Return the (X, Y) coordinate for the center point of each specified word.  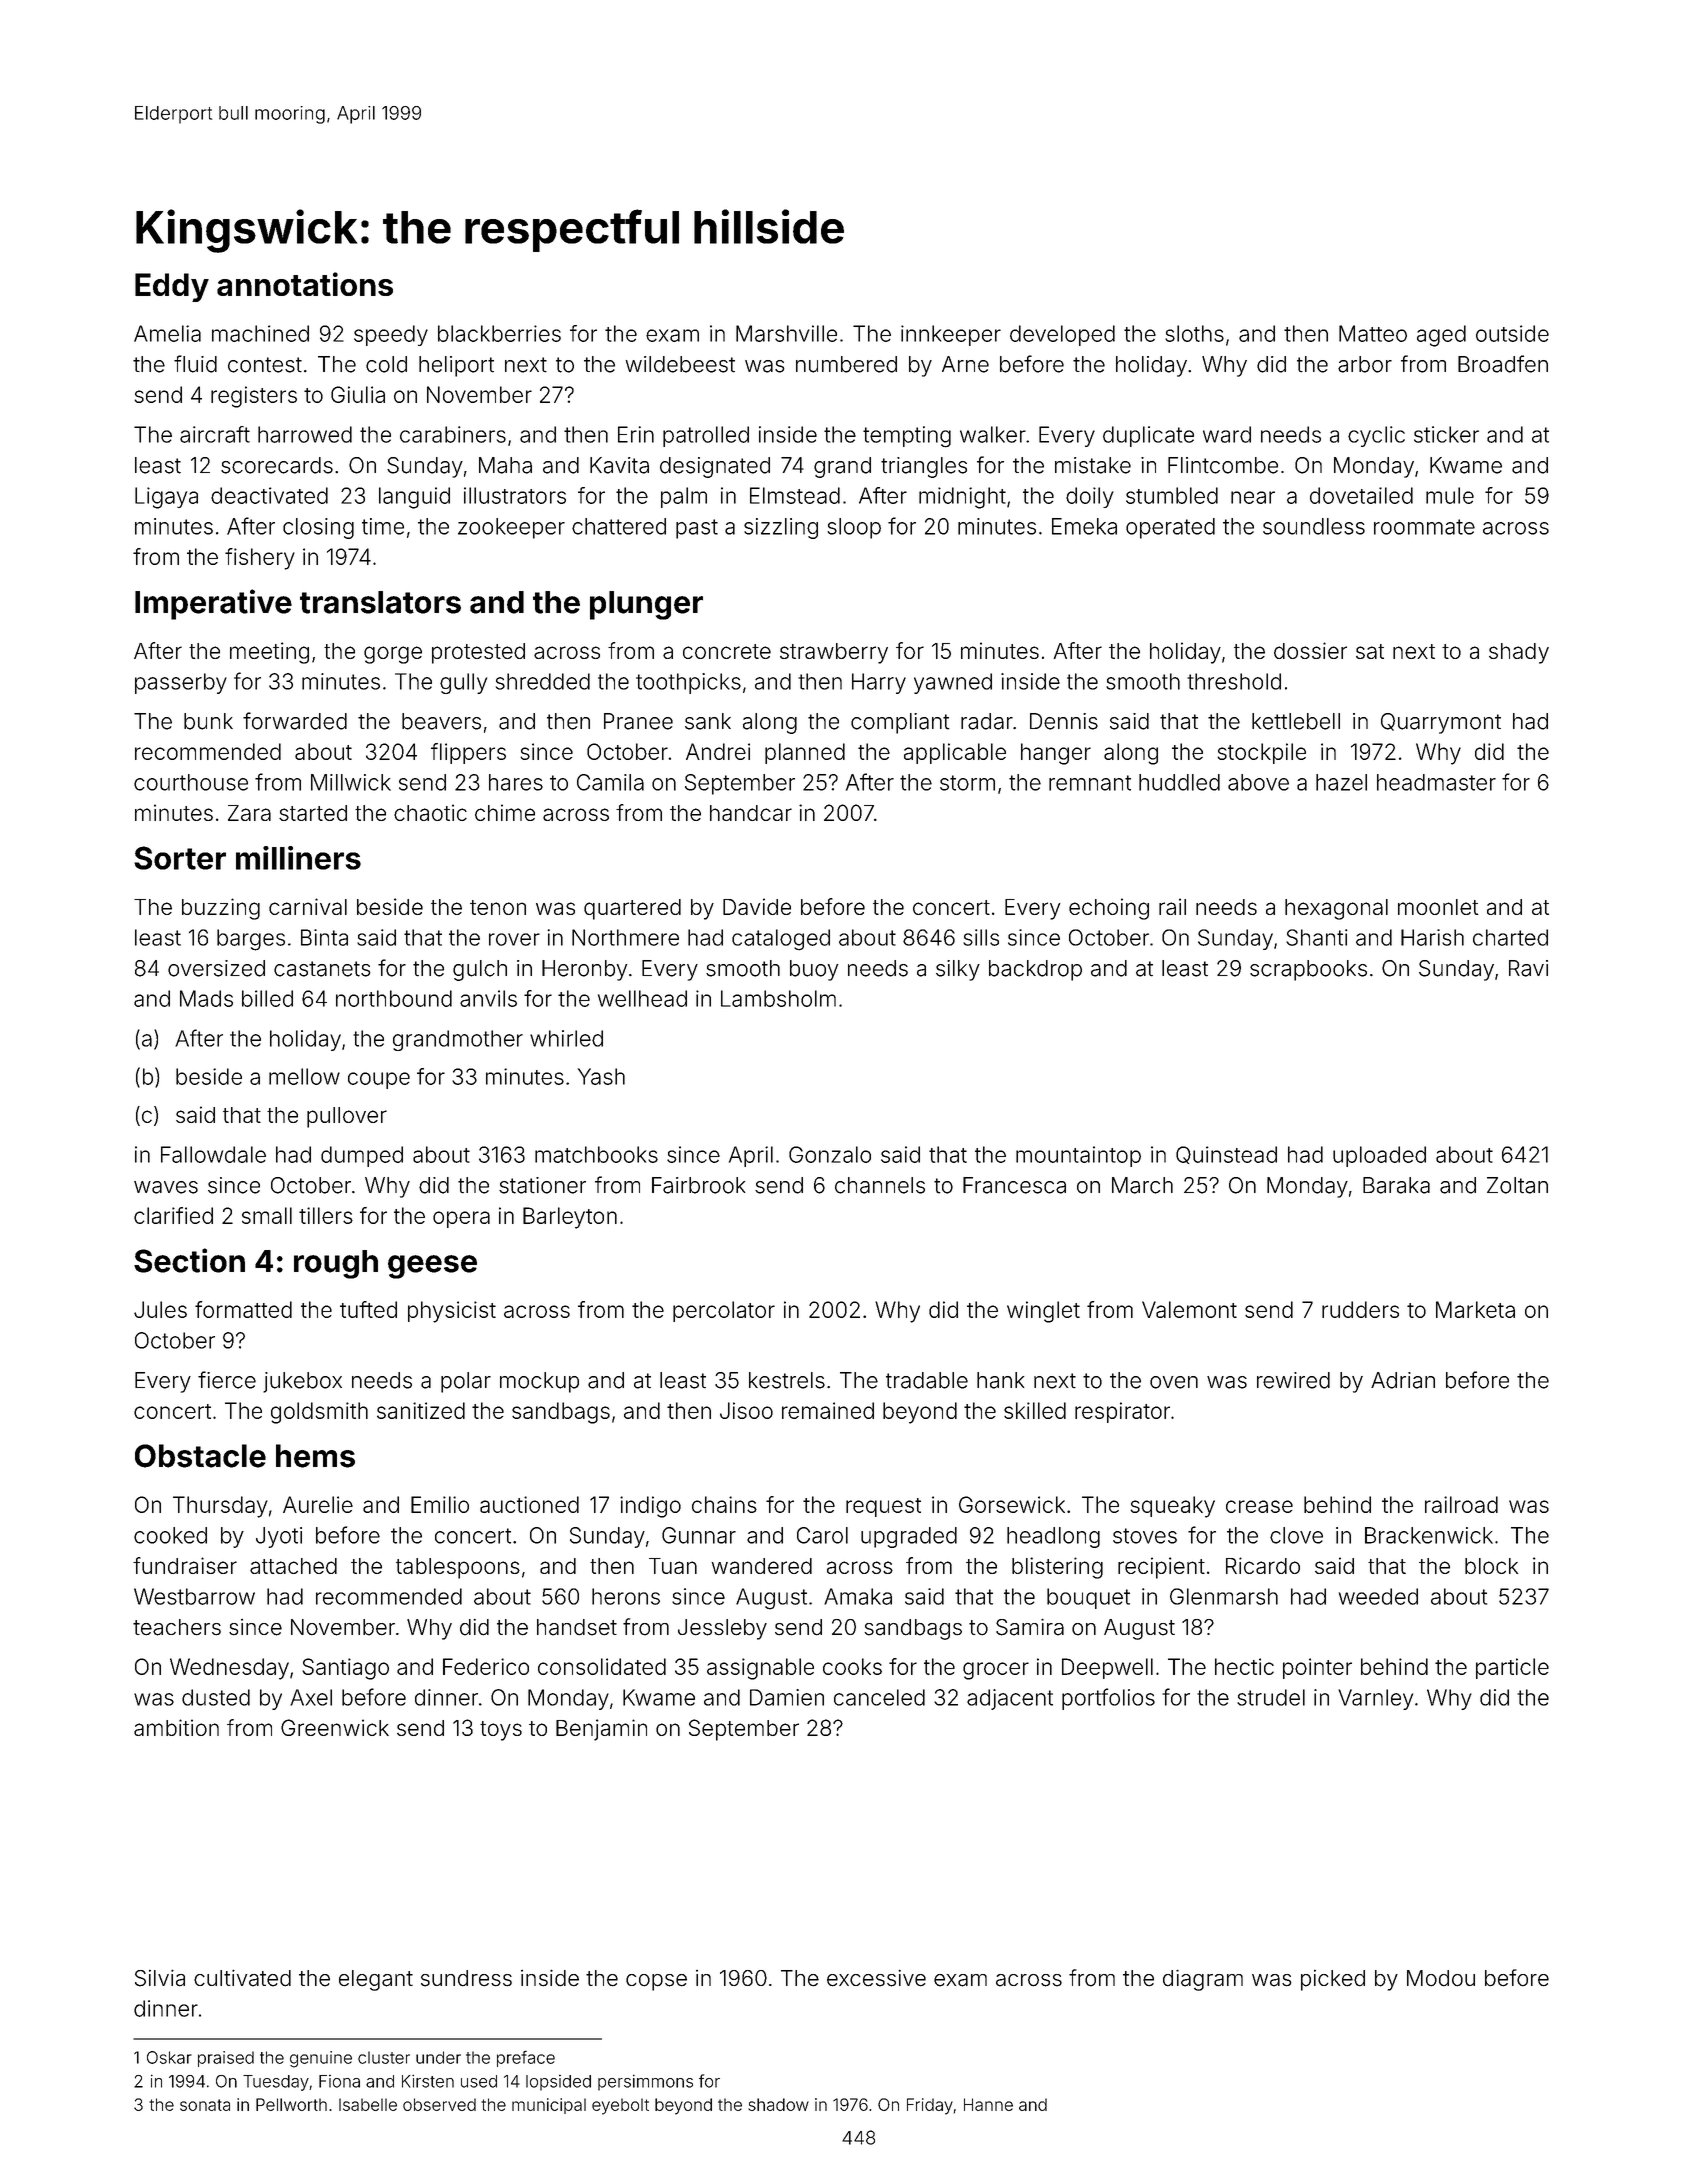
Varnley (1375, 1699)
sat (1370, 651)
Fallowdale (213, 1154)
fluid (195, 364)
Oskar (169, 2057)
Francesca (1014, 1185)
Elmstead (795, 495)
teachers (177, 1627)
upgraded (909, 1537)
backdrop (1035, 970)
